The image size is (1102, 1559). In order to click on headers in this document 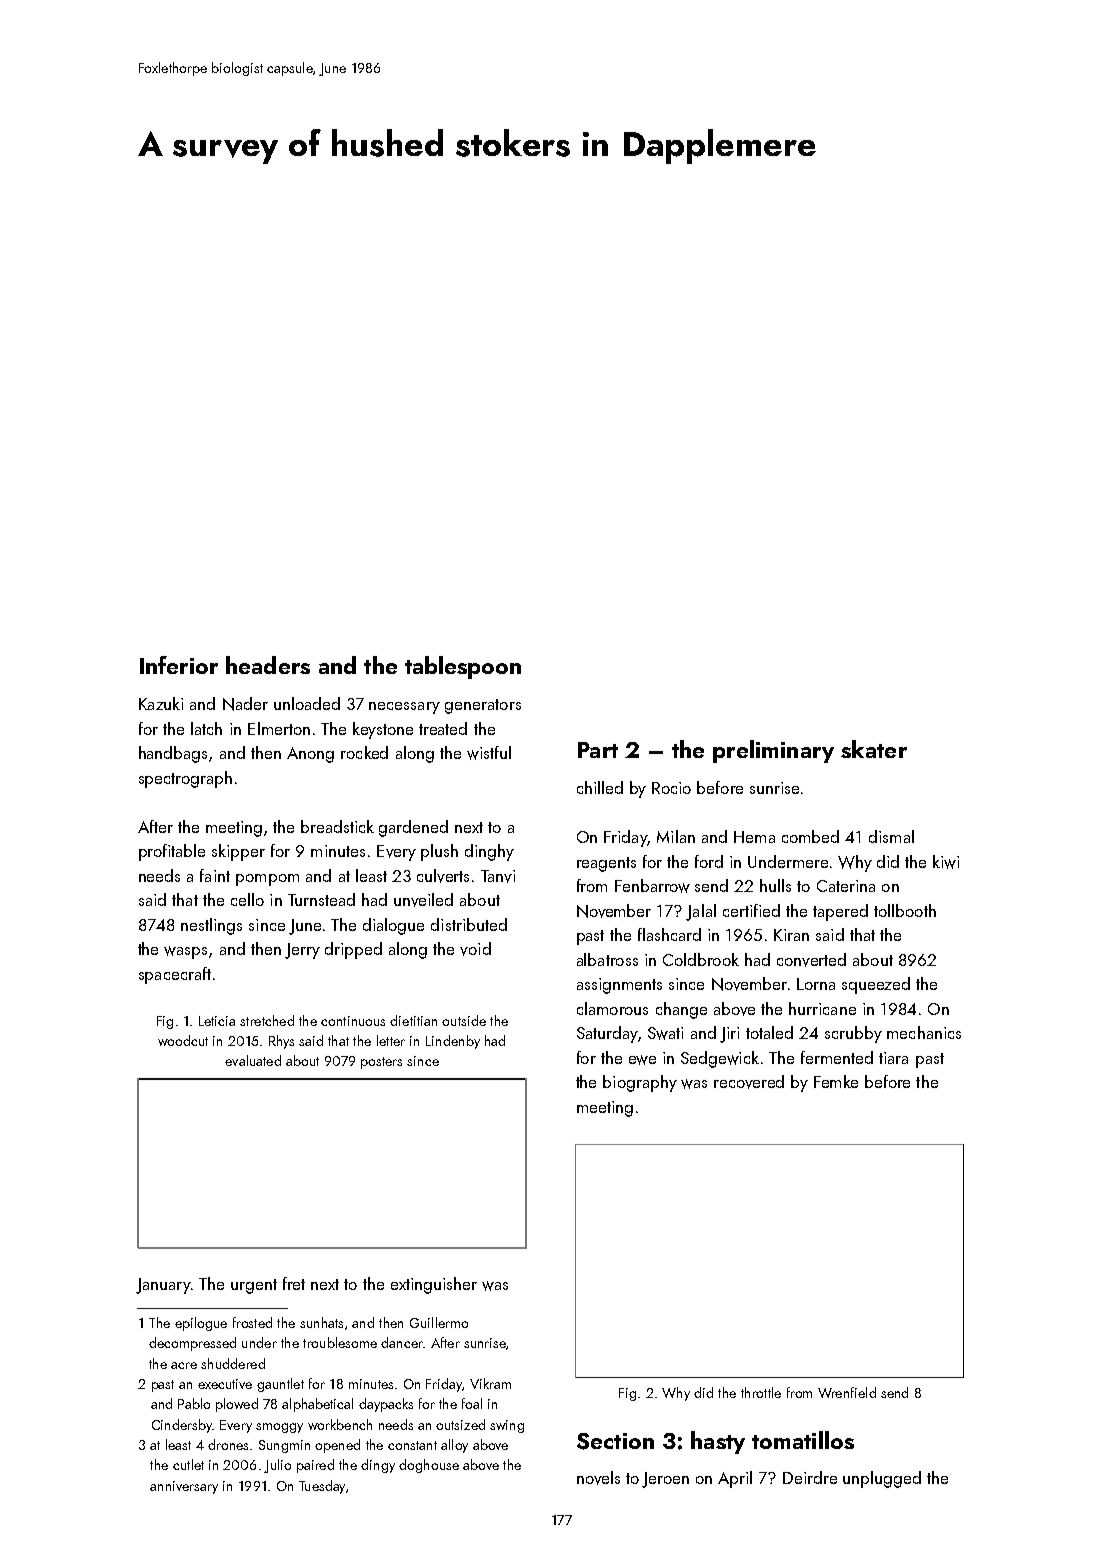, I will do `click(268, 665)`.
